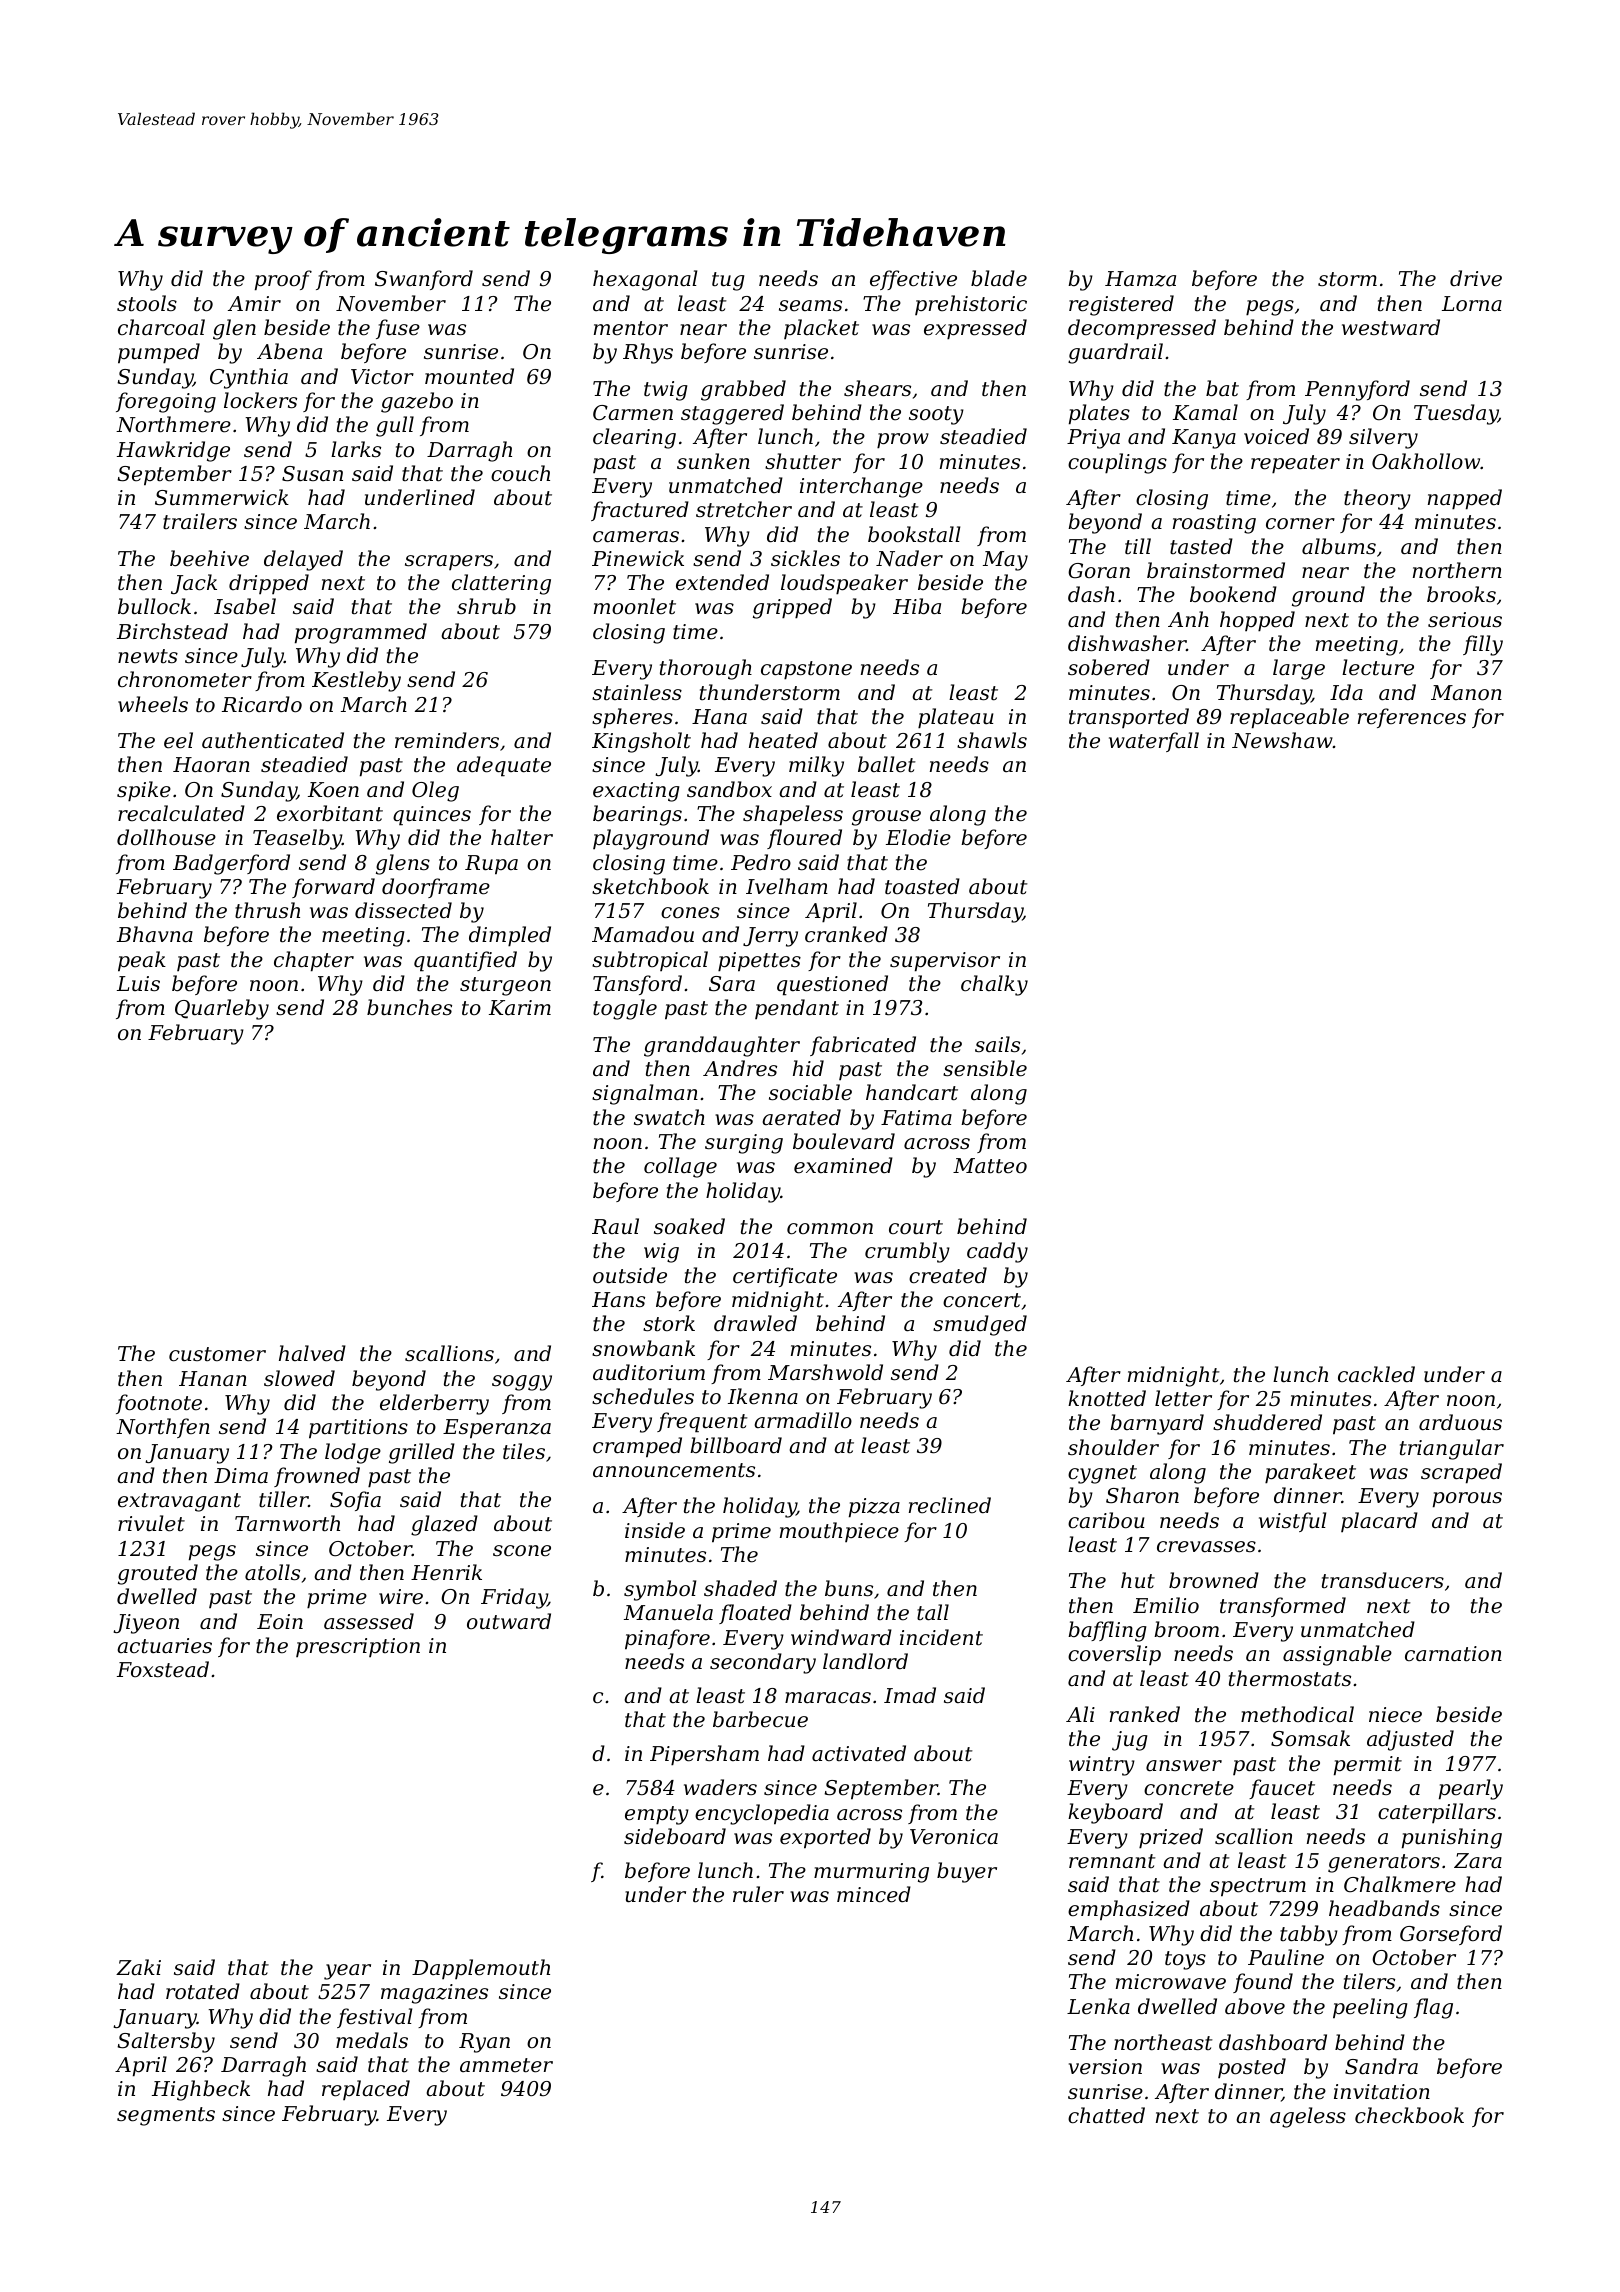 The image size is (1620, 2292). I want to click on cackled, so click(1376, 1374).
